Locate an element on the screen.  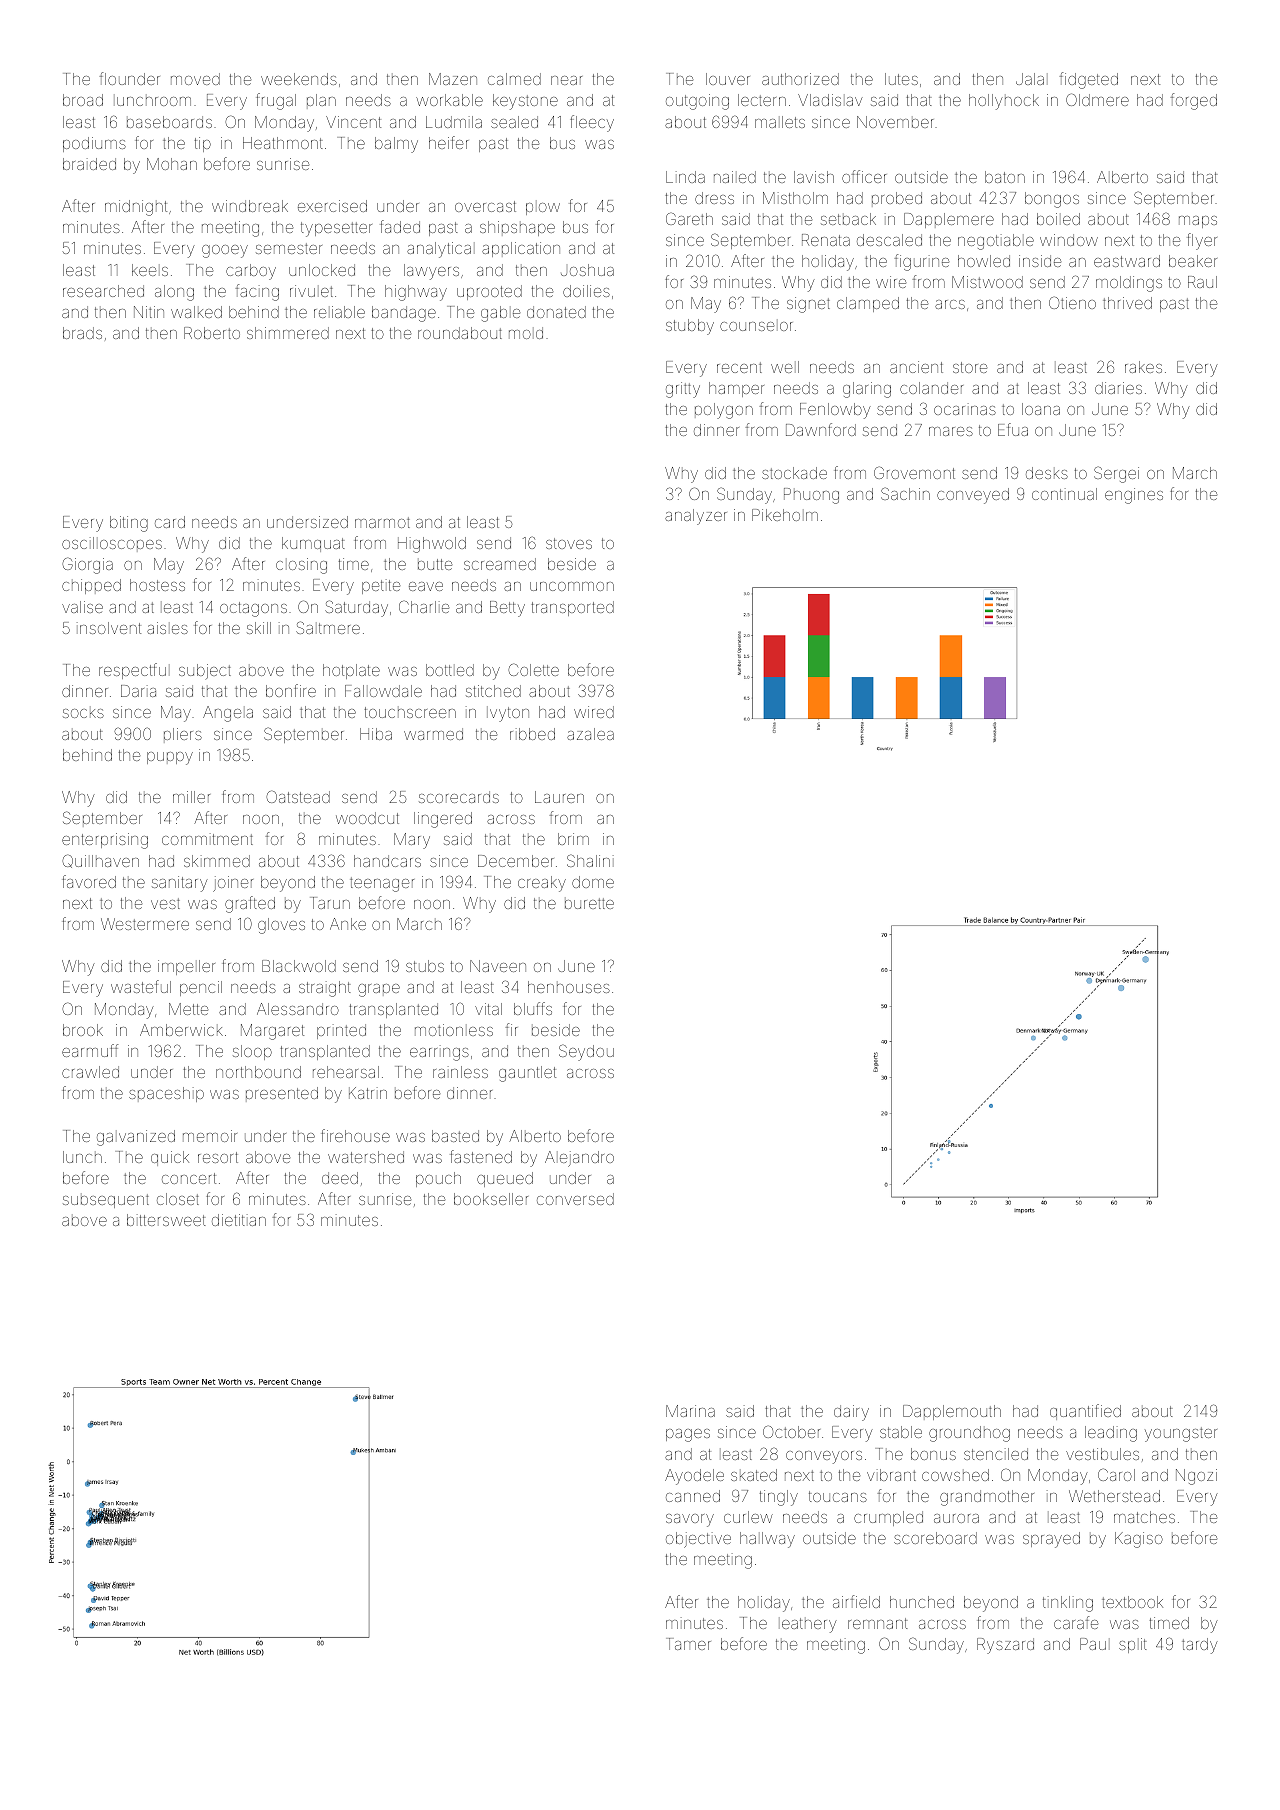
quantified is located at coordinates (1085, 1412).
